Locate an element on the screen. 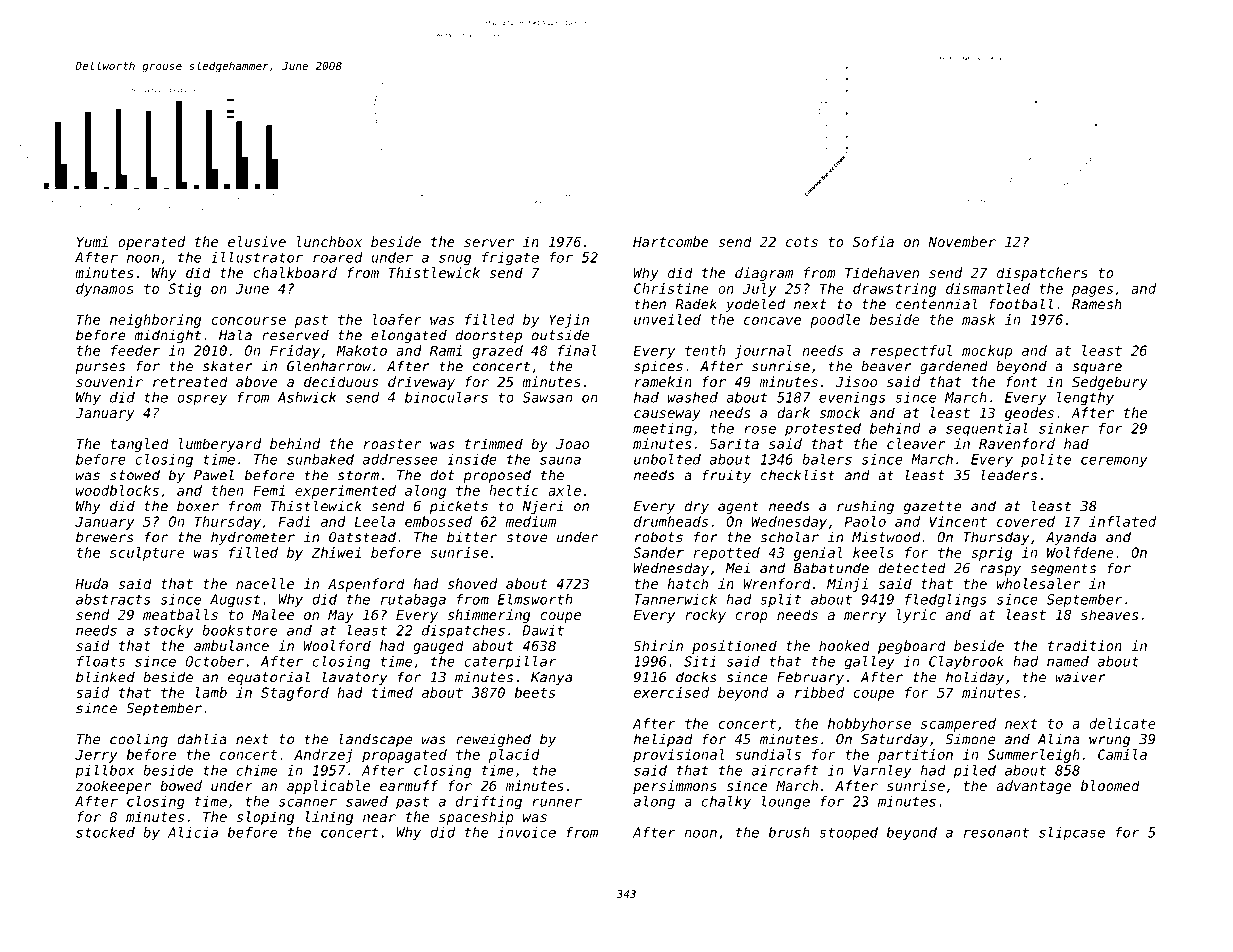 This screenshot has width=1233, height=952. balers is located at coordinates (827, 459).
